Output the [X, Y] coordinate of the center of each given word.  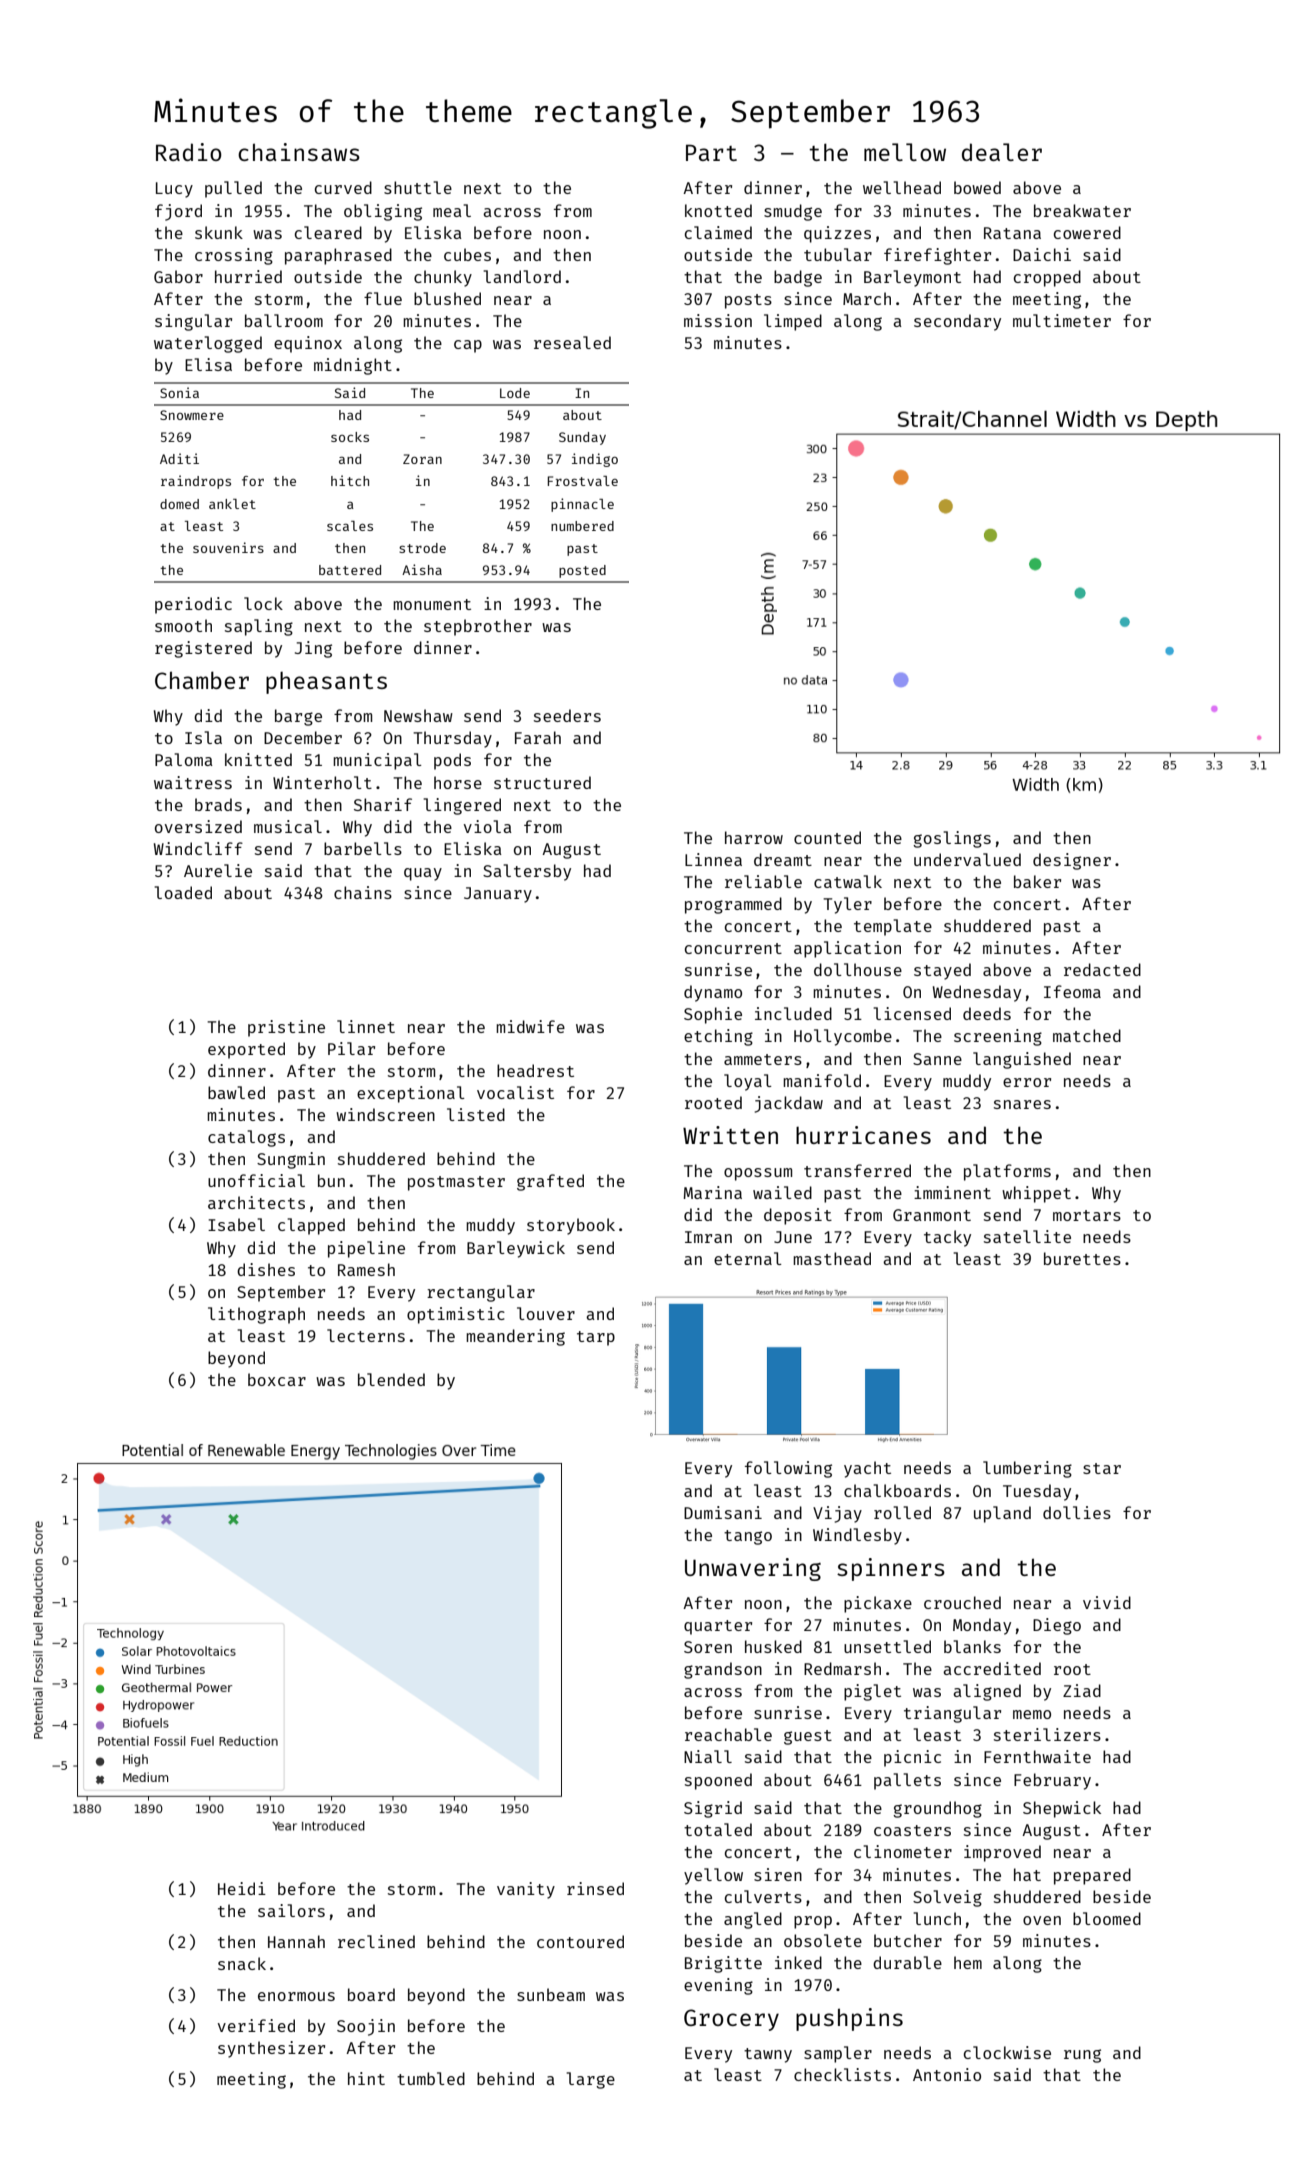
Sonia [179, 392]
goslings [952, 839]
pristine [286, 1028]
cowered [1087, 232]
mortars [1087, 1215]
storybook [571, 1226]
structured [542, 782]
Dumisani [723, 1512]
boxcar [277, 1379]
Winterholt [322, 782]
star [1102, 1468]
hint [366, 2078]
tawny [768, 2055]
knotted [718, 210]
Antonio [947, 2074]
